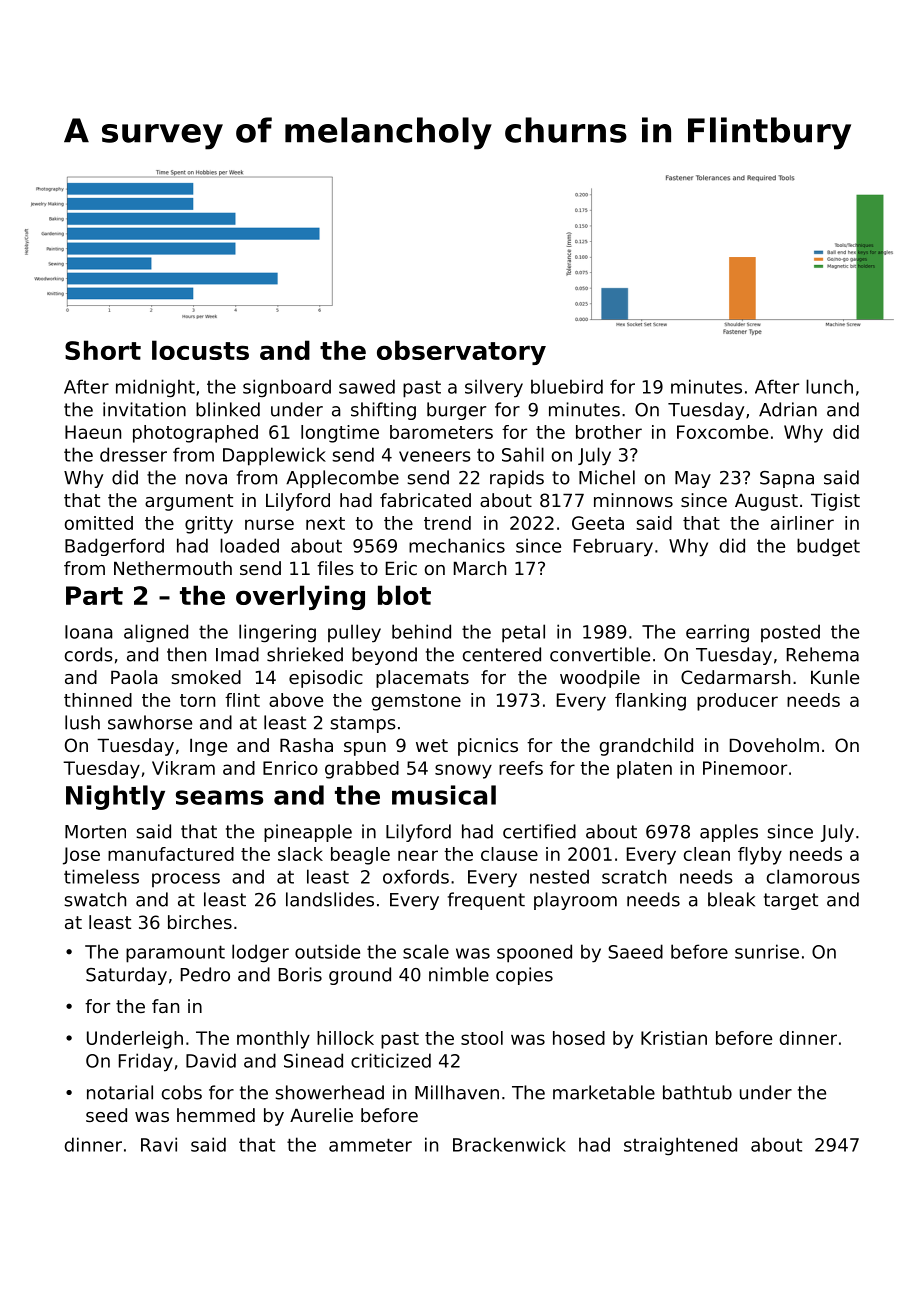 The height and width of the image is (1311, 924). Describe the element at coordinates (290, 768) in the image. I see `Enrico` at that location.
